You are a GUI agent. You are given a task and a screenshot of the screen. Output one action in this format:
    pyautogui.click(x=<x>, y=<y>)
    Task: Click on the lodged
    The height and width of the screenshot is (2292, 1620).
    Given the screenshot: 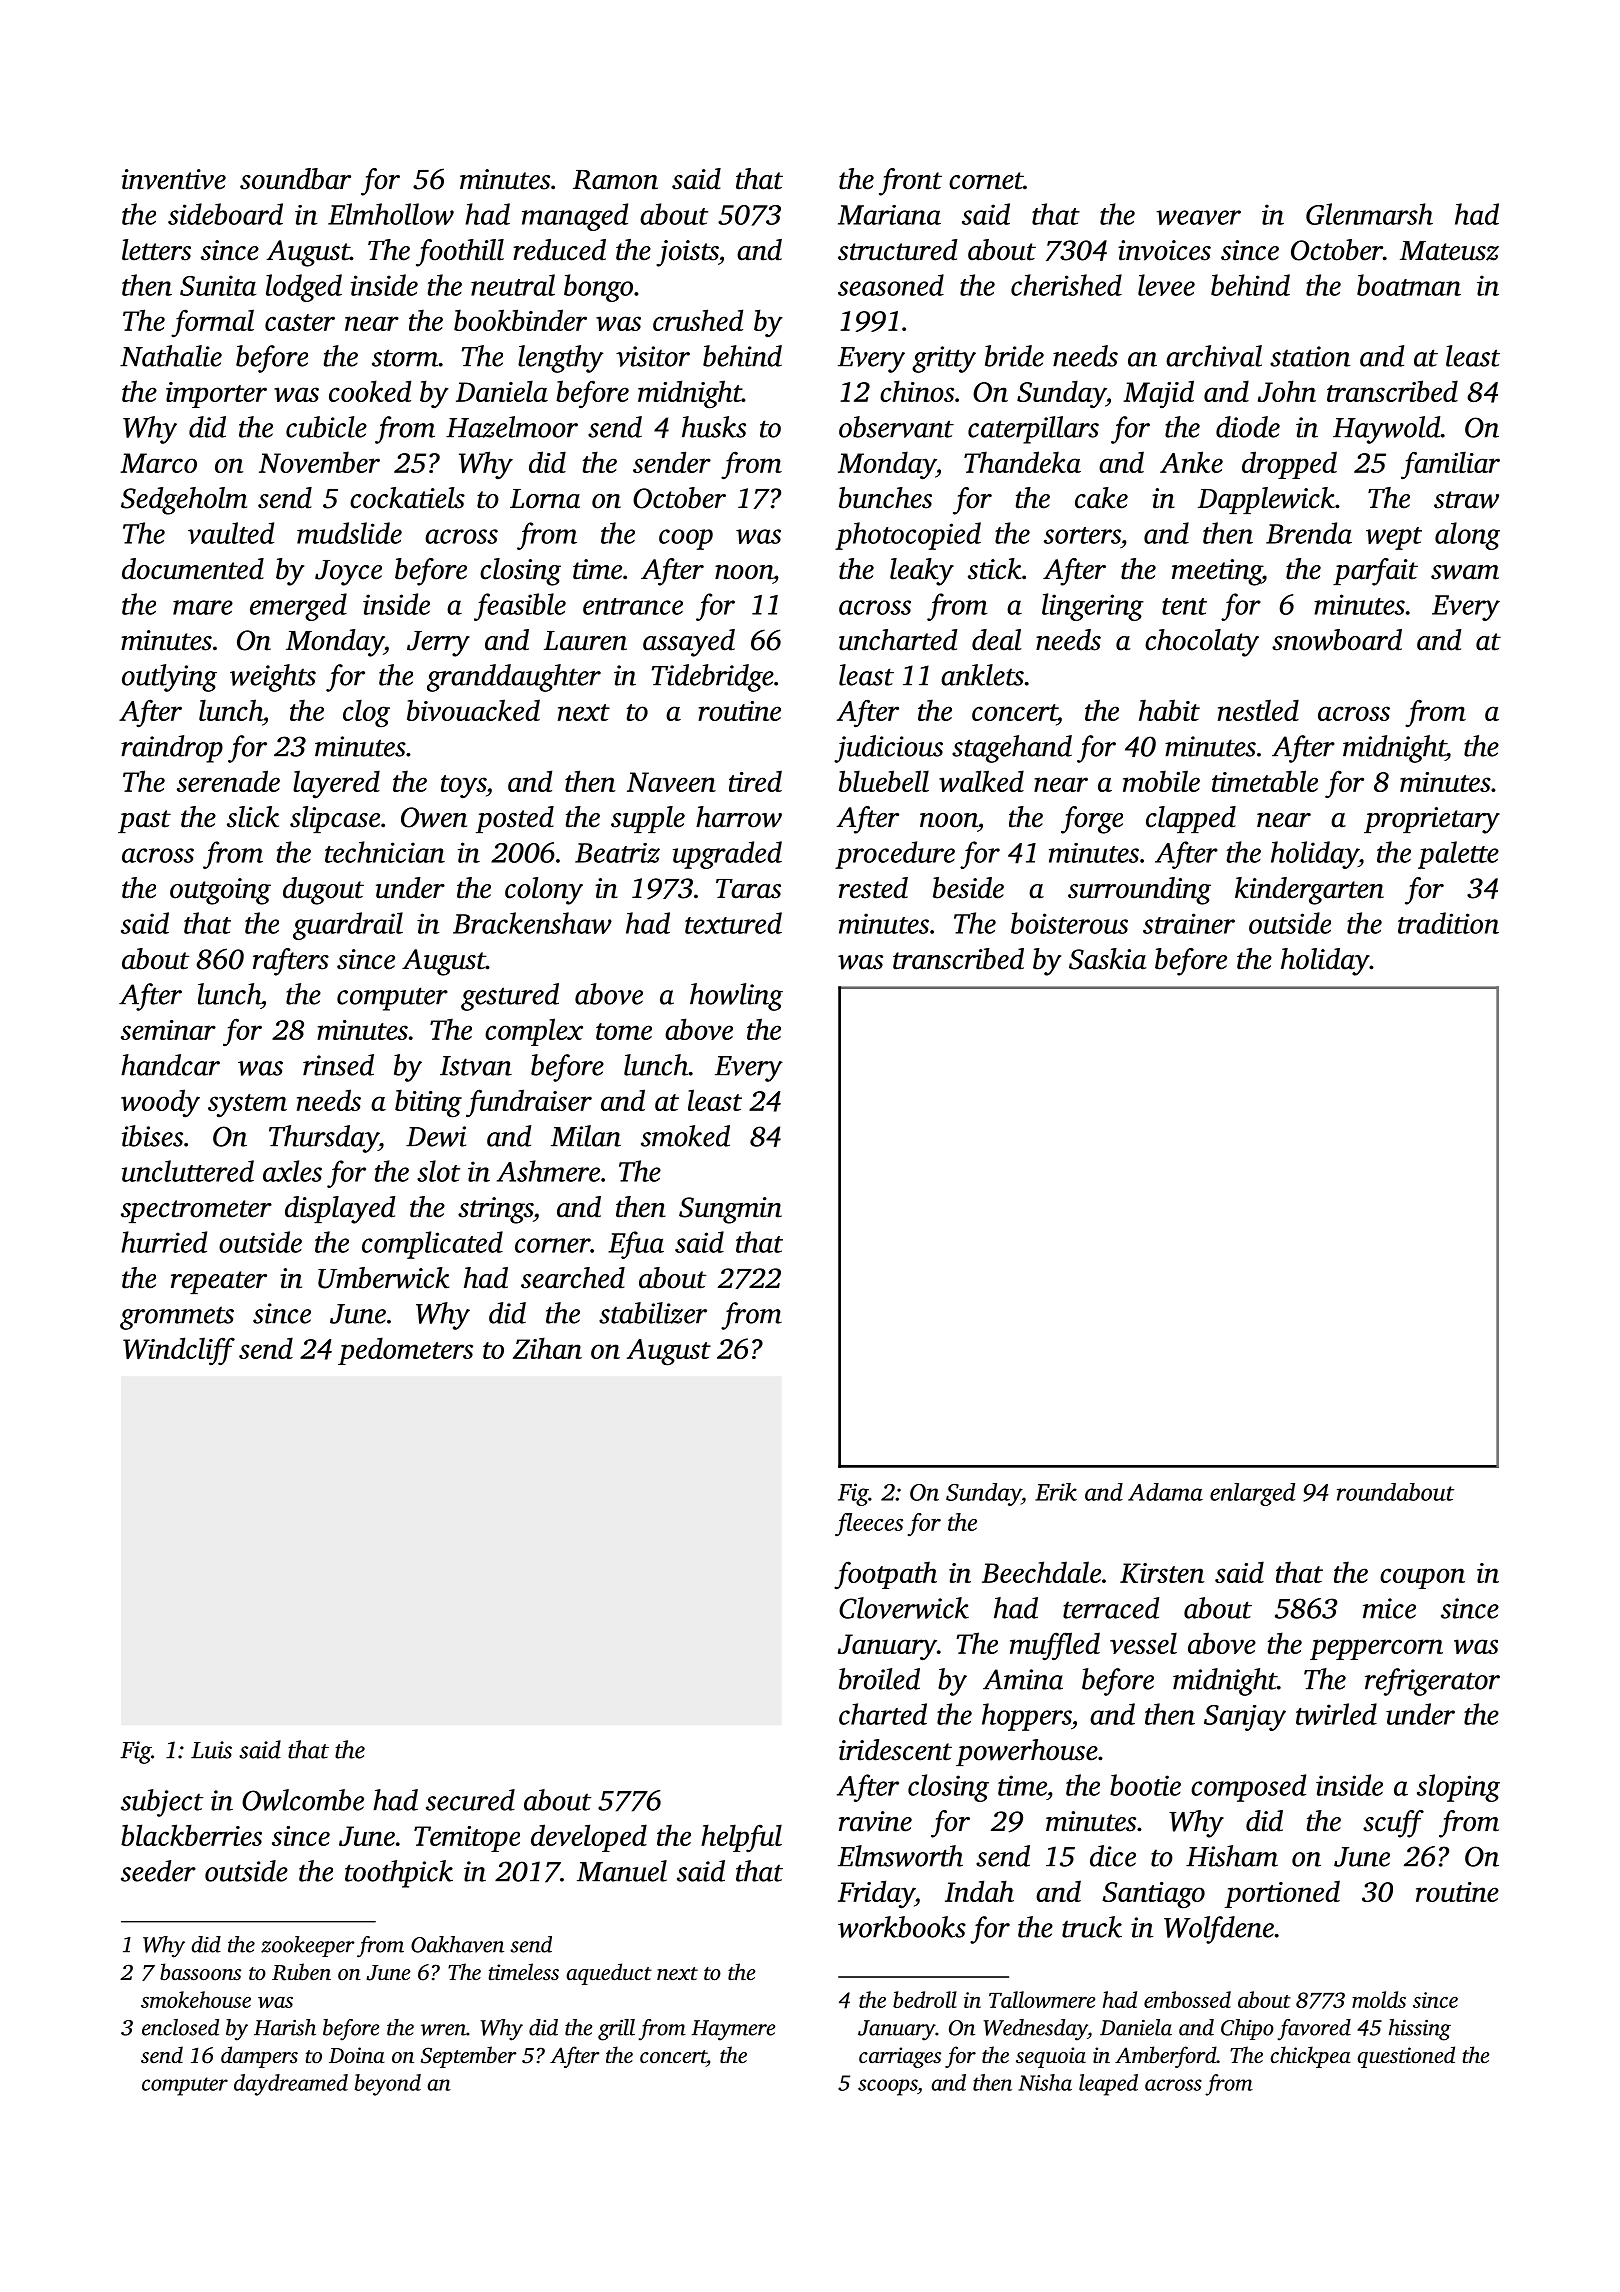 What is the action you would take?
    pyautogui.click(x=304, y=288)
